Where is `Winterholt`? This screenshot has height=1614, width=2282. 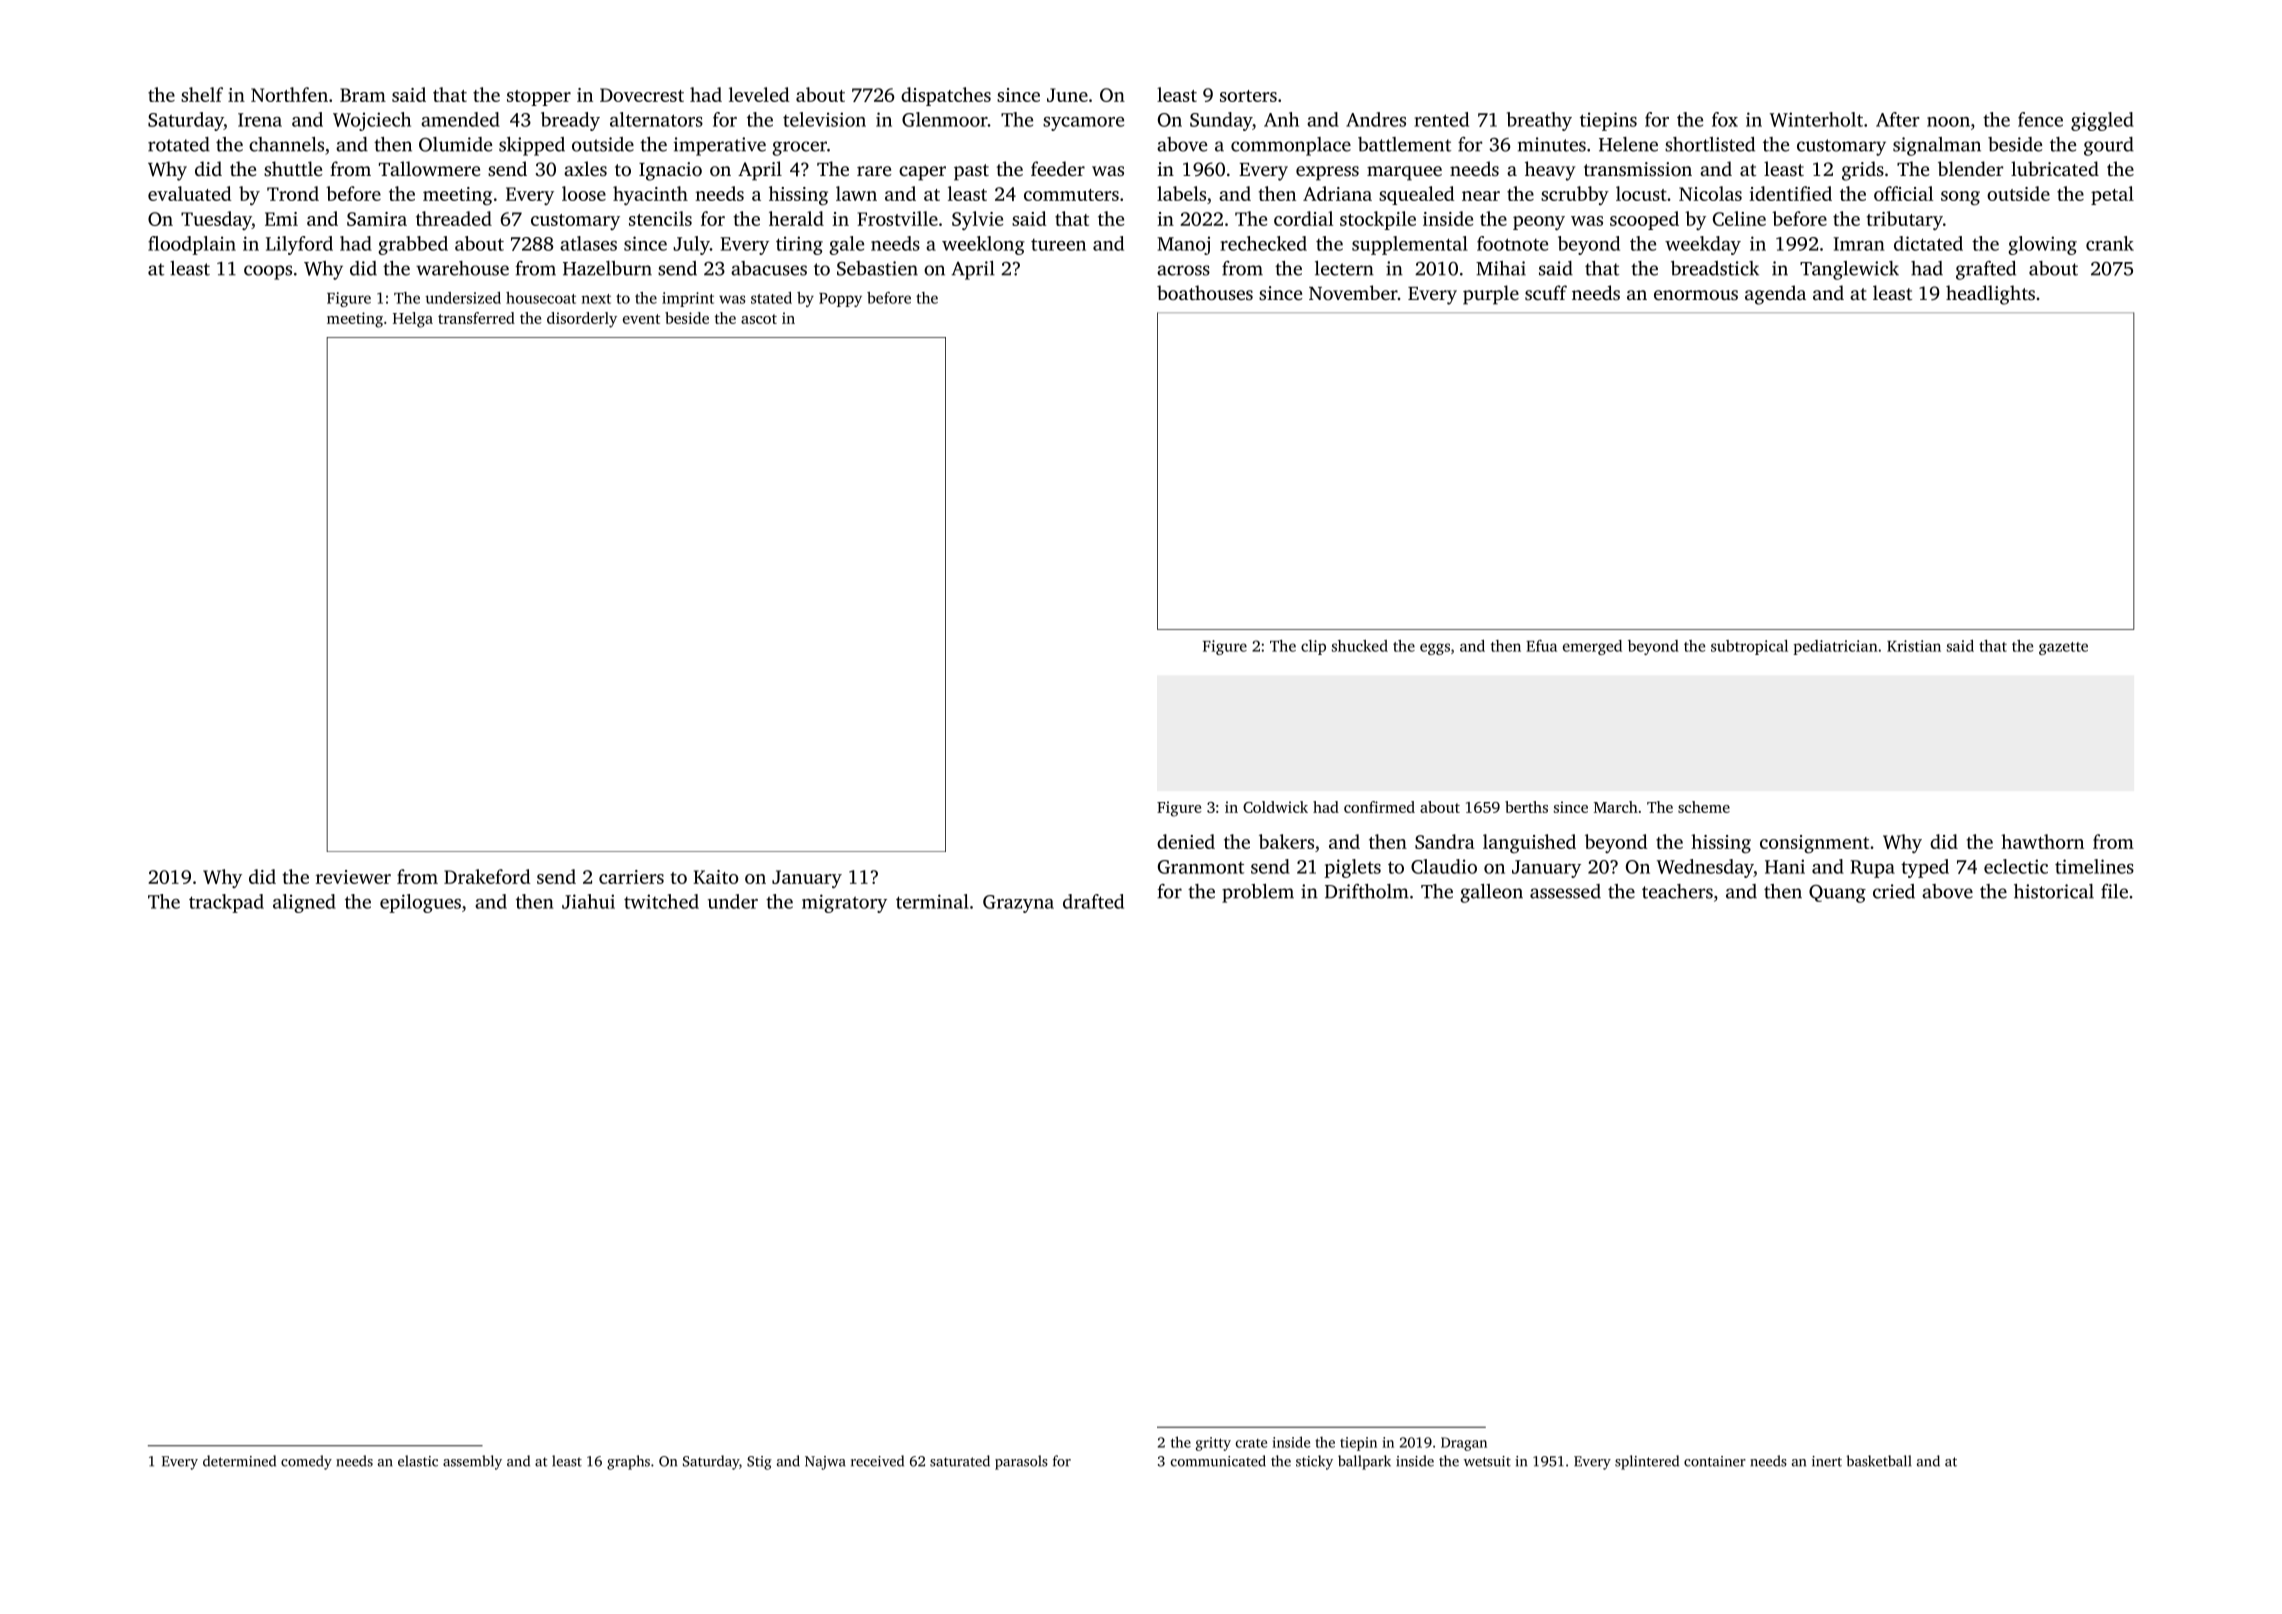
Winterholt is located at coordinates (1816, 119).
